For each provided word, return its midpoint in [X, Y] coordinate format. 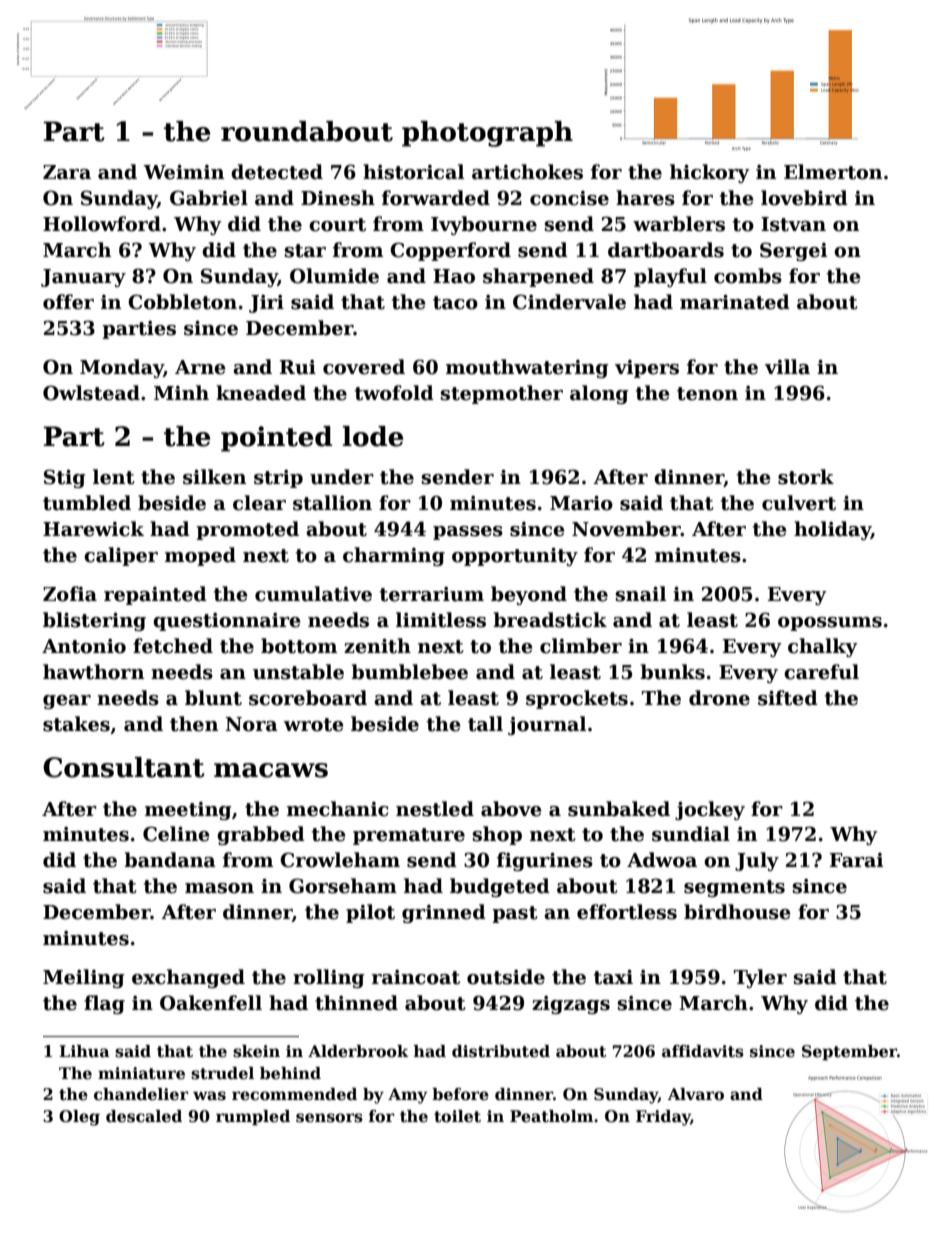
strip [278, 479]
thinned [356, 1003]
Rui [298, 367]
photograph [487, 134]
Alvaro [696, 1094]
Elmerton [833, 172]
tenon [707, 394]
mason [219, 888]
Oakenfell [211, 1003]
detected [277, 172]
